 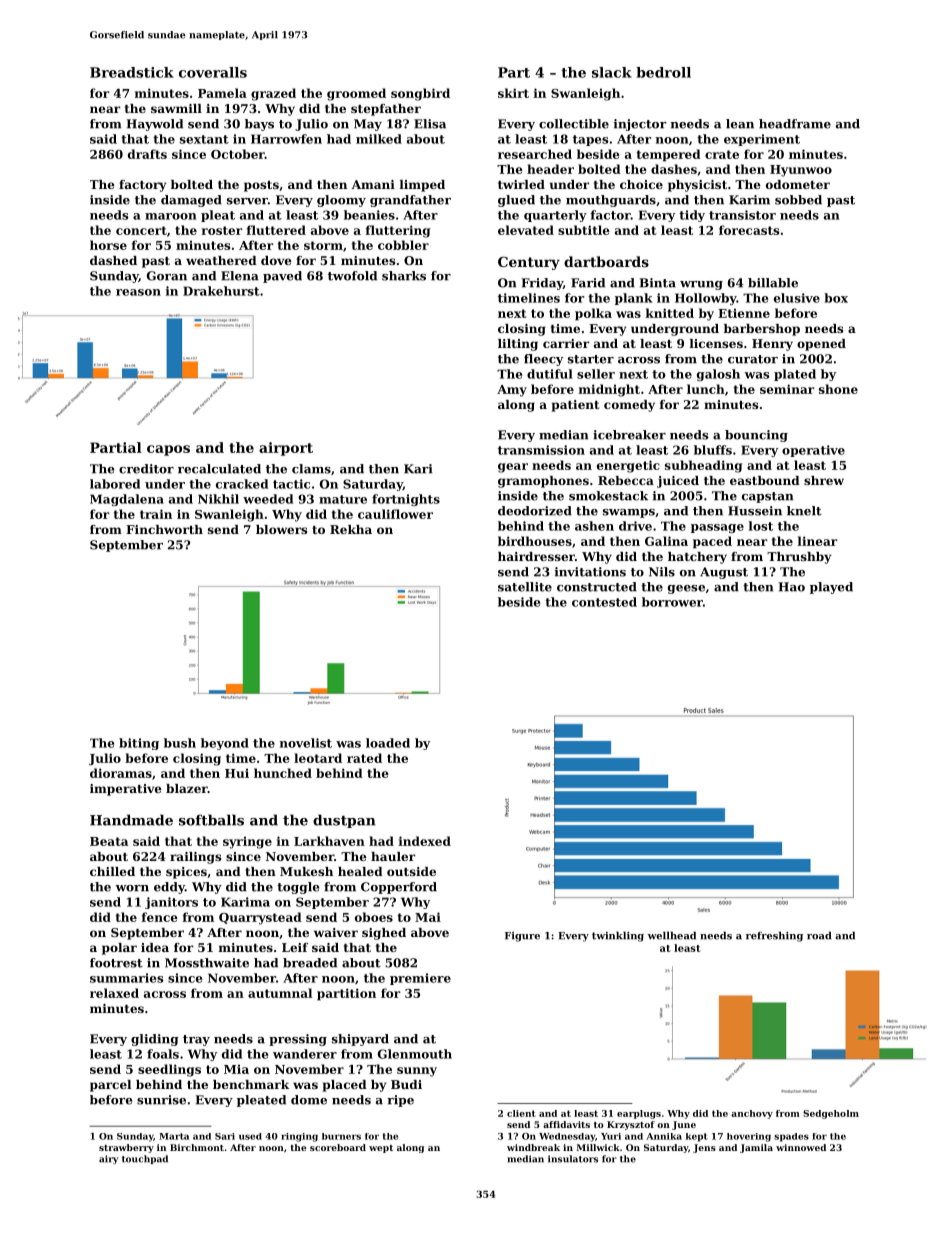 What do you see at coordinates (672, 935) in the document?
I see `wellhead` at bounding box center [672, 935].
